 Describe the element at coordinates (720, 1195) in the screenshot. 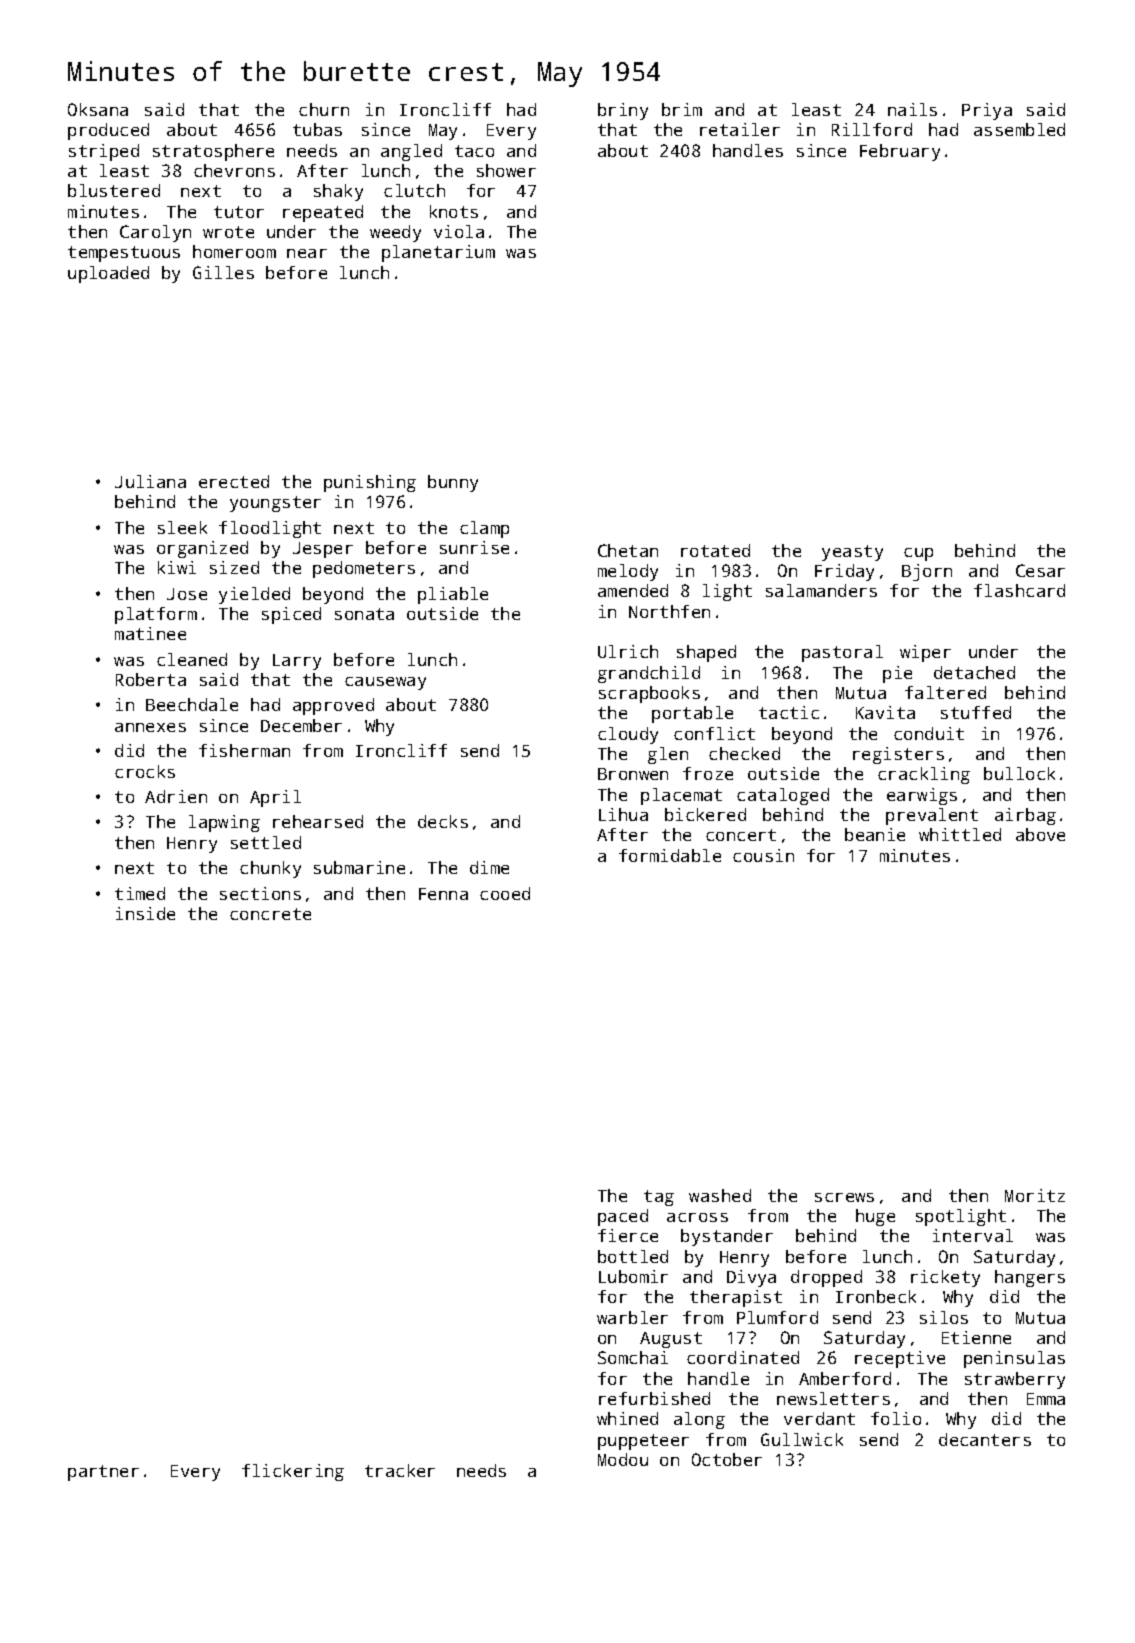

I see `washed` at that location.
